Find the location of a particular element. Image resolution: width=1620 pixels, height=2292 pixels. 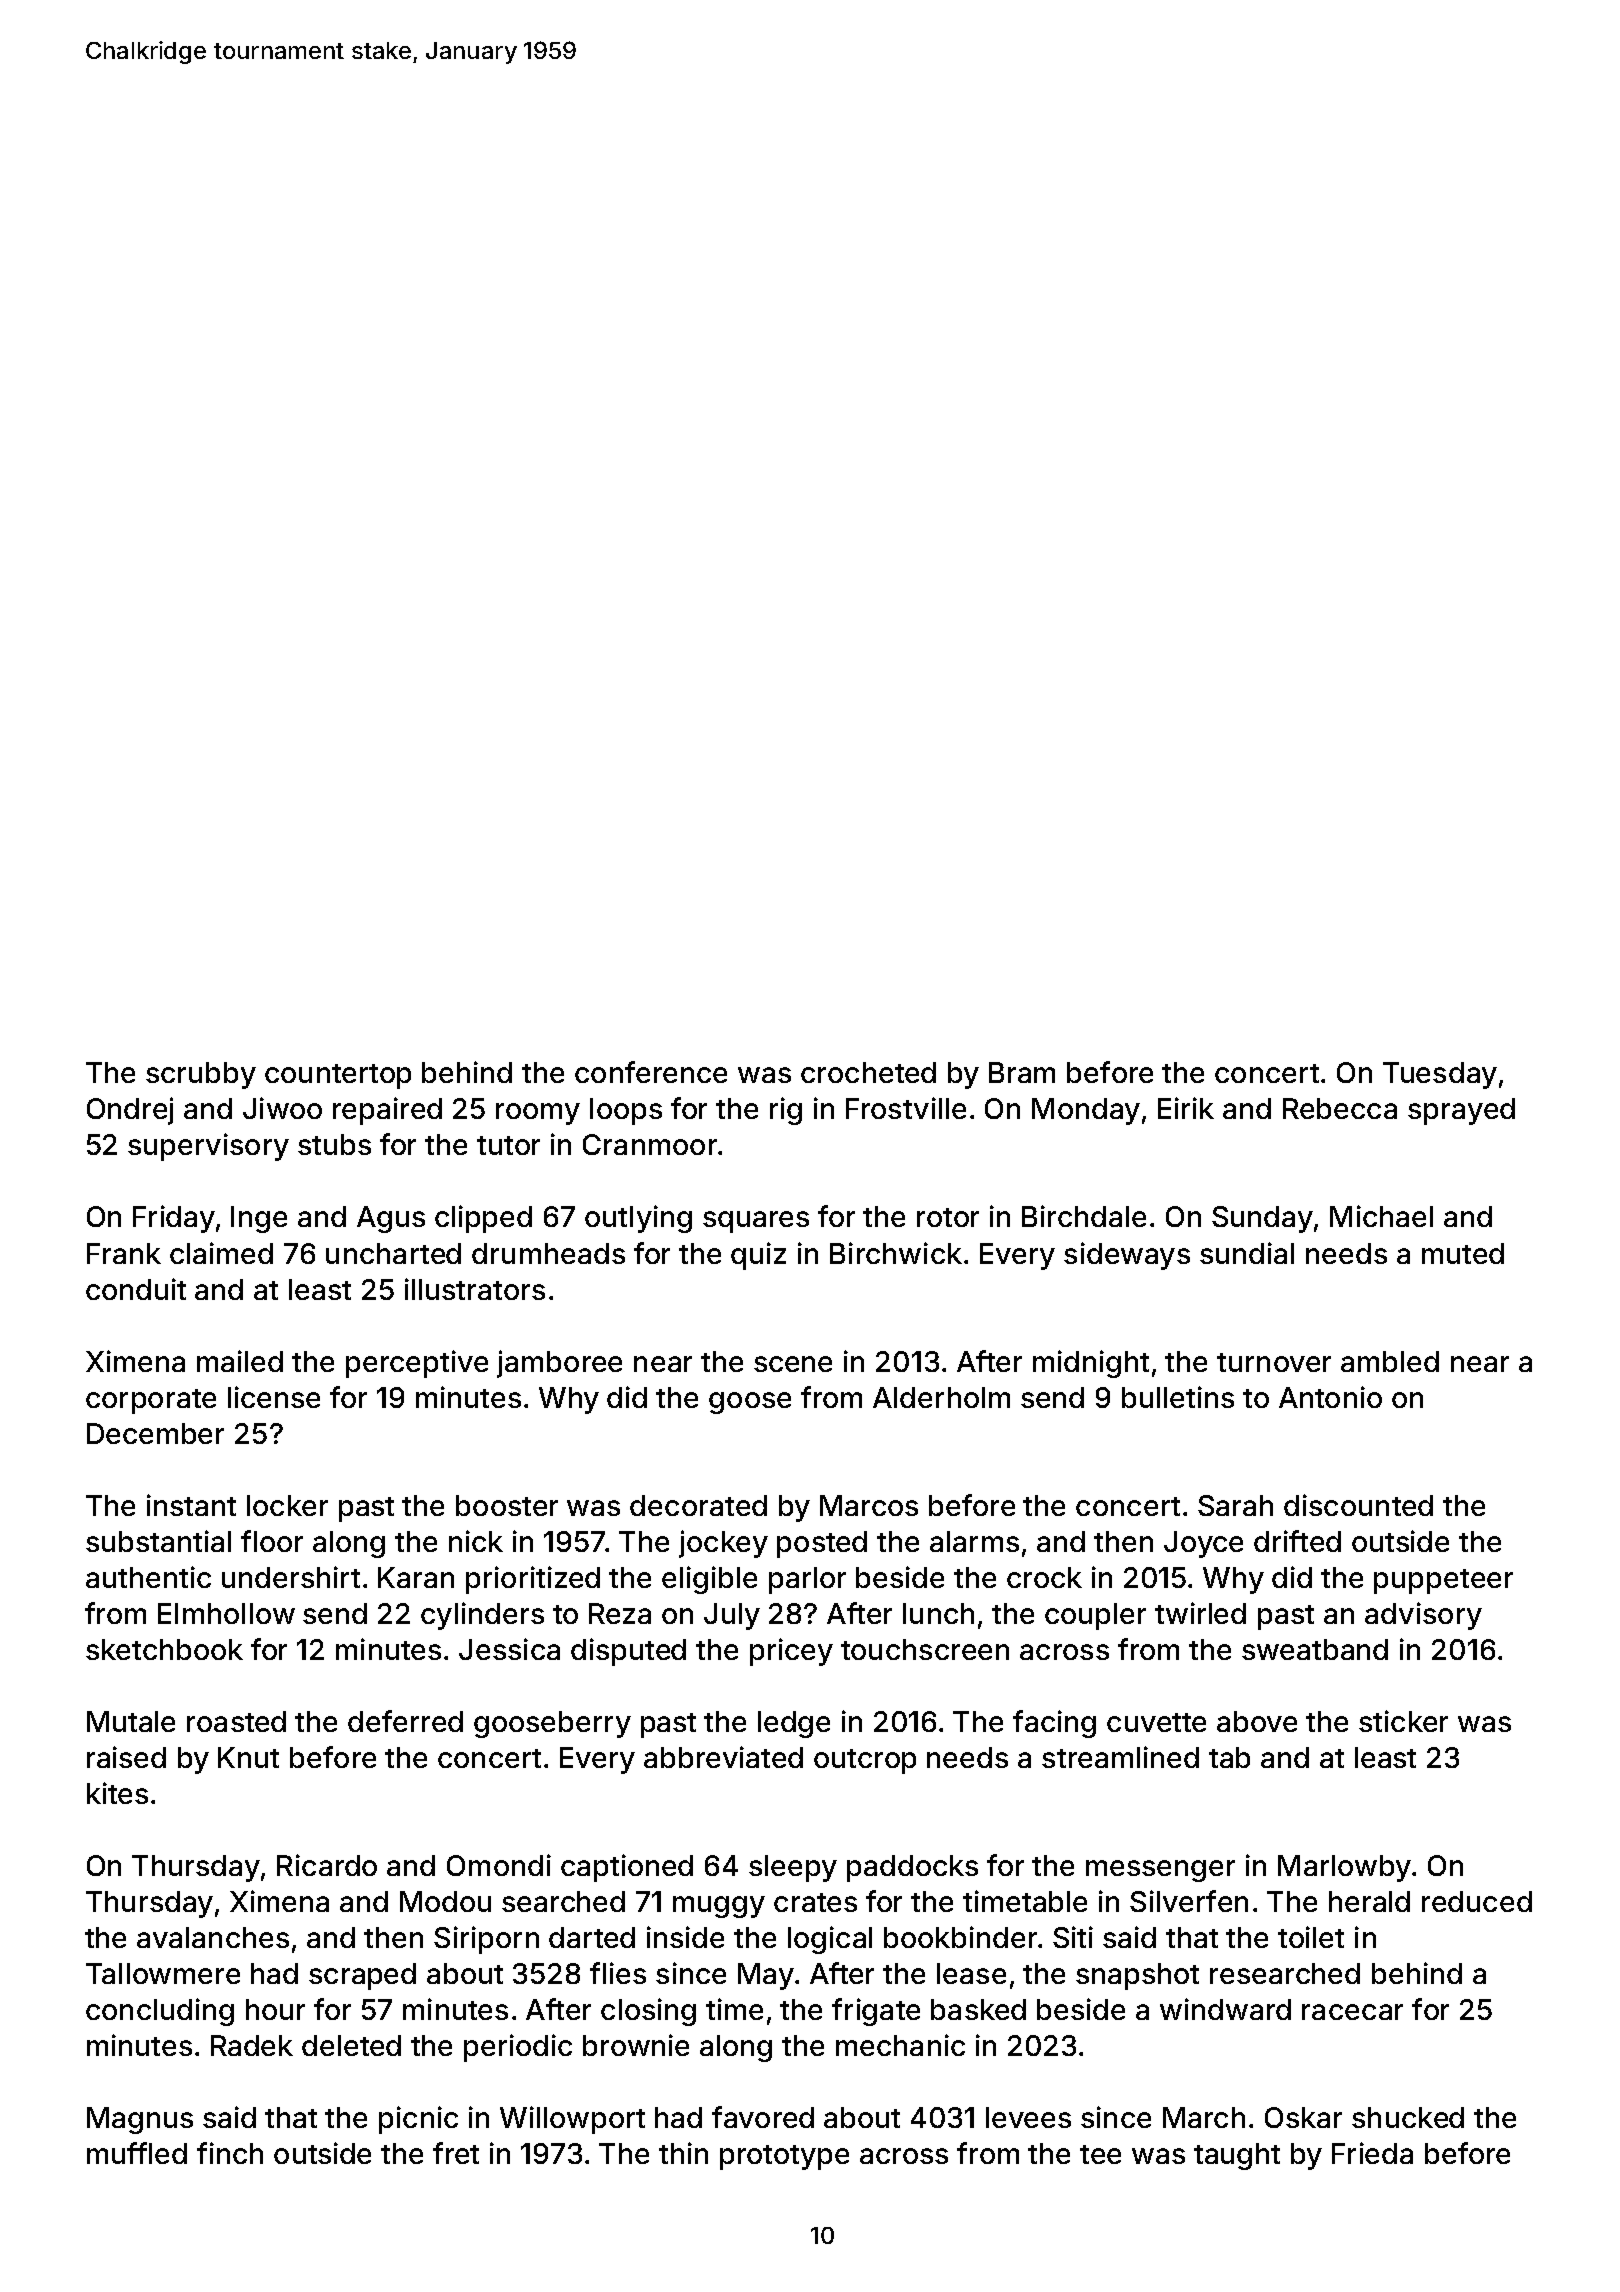

finch is located at coordinates (230, 2153).
